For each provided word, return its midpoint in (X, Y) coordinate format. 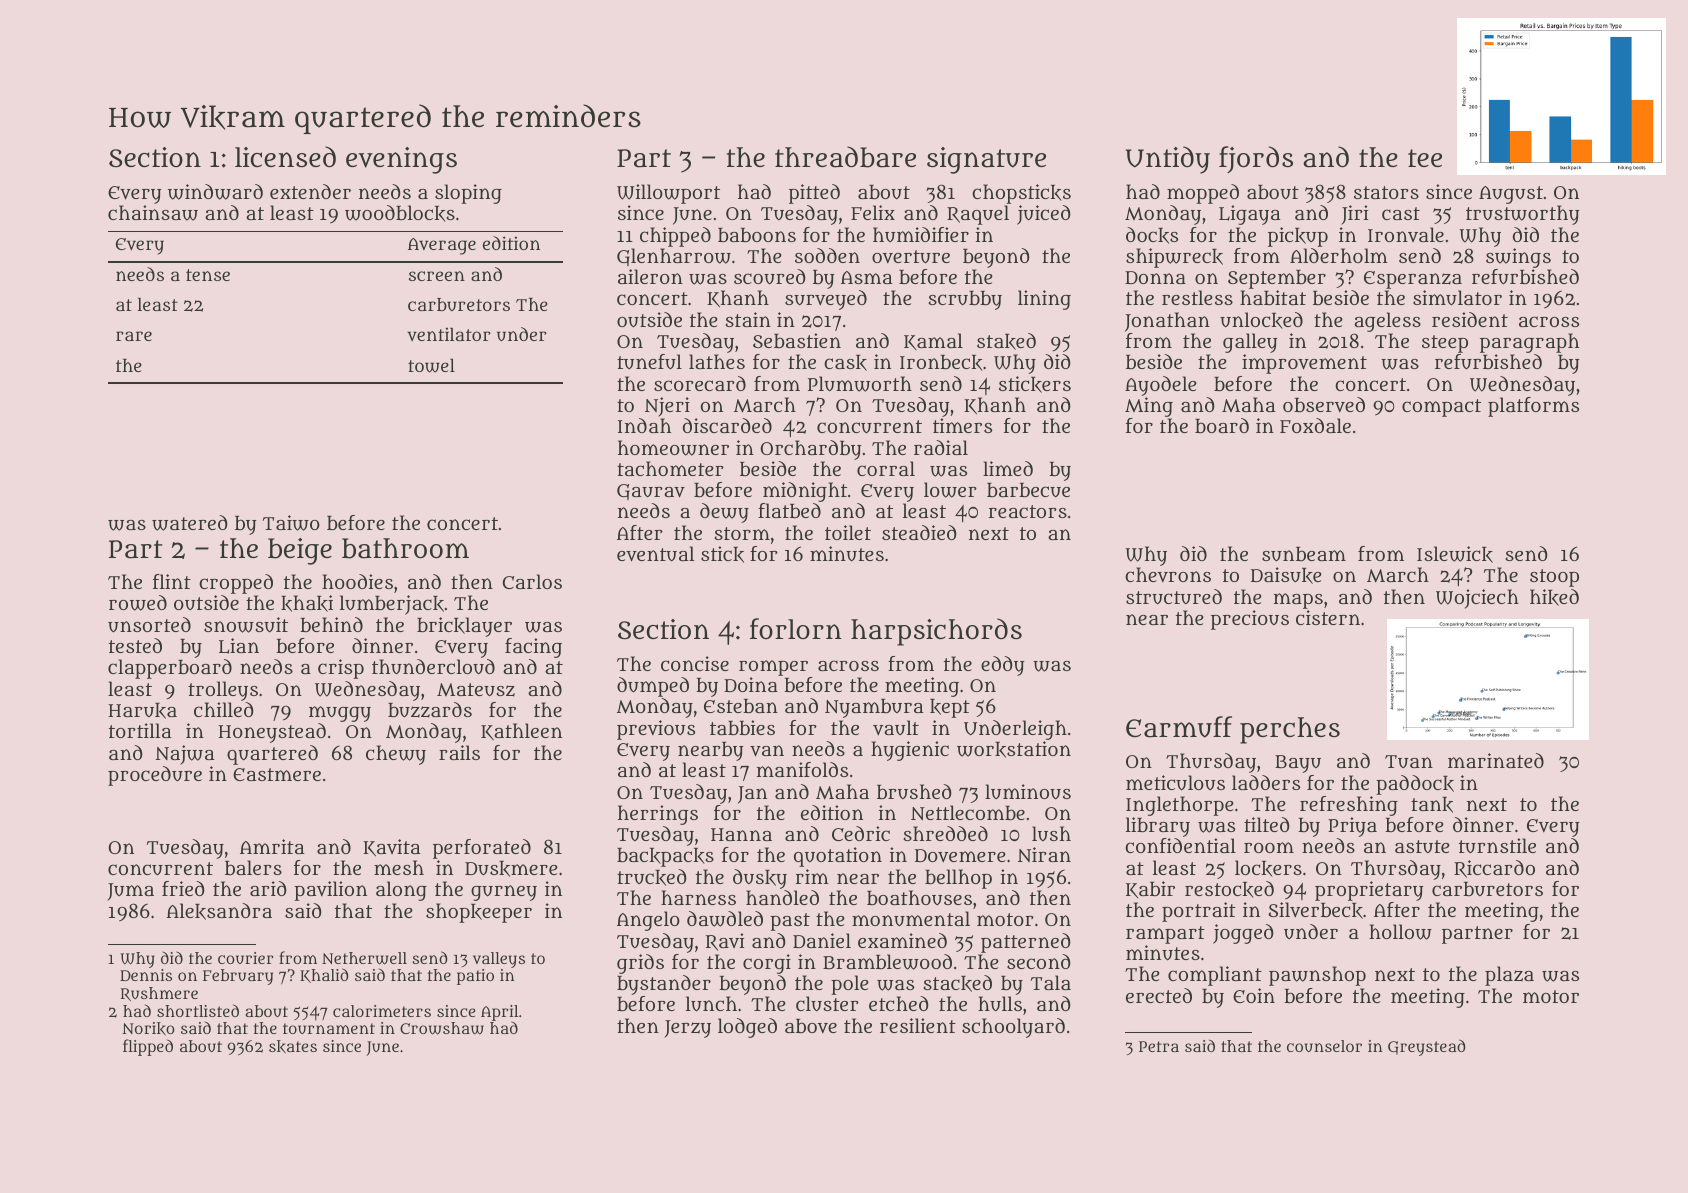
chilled (223, 709)
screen (437, 276)
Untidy (1168, 160)
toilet (848, 532)
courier (245, 958)
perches (1290, 730)
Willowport (668, 194)
